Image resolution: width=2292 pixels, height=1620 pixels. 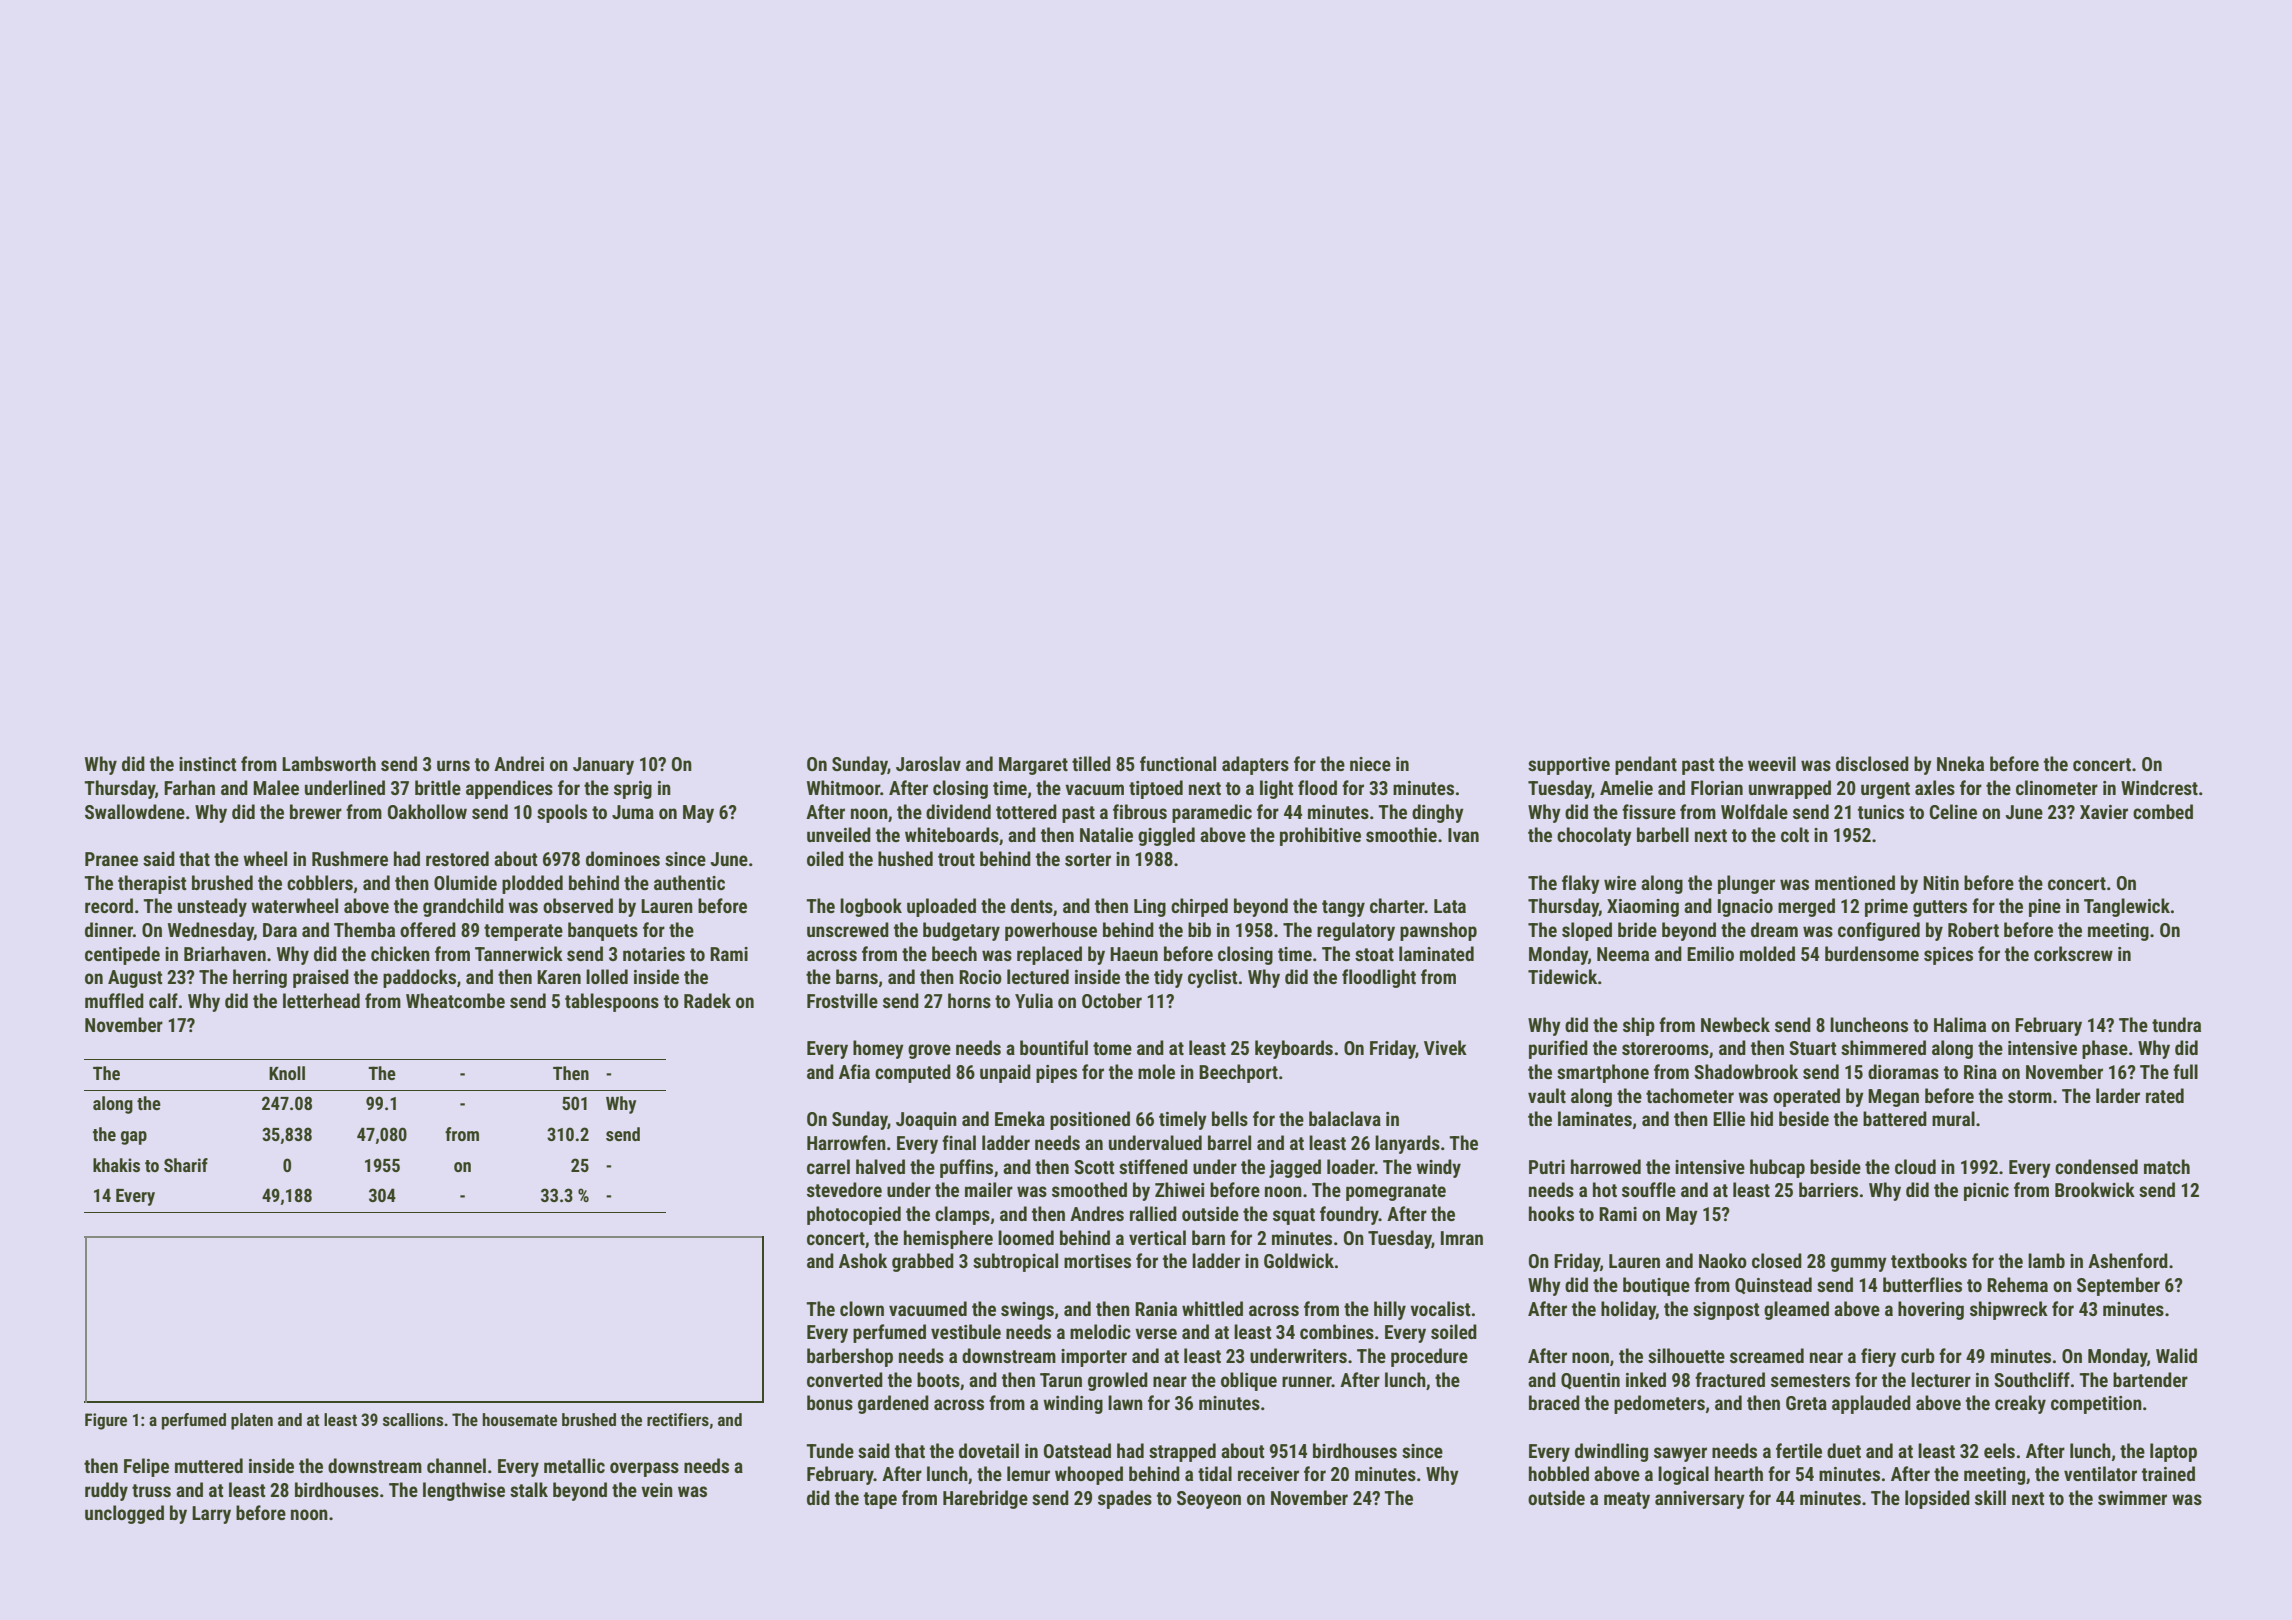 I want to click on Knoll, so click(x=287, y=1073).
